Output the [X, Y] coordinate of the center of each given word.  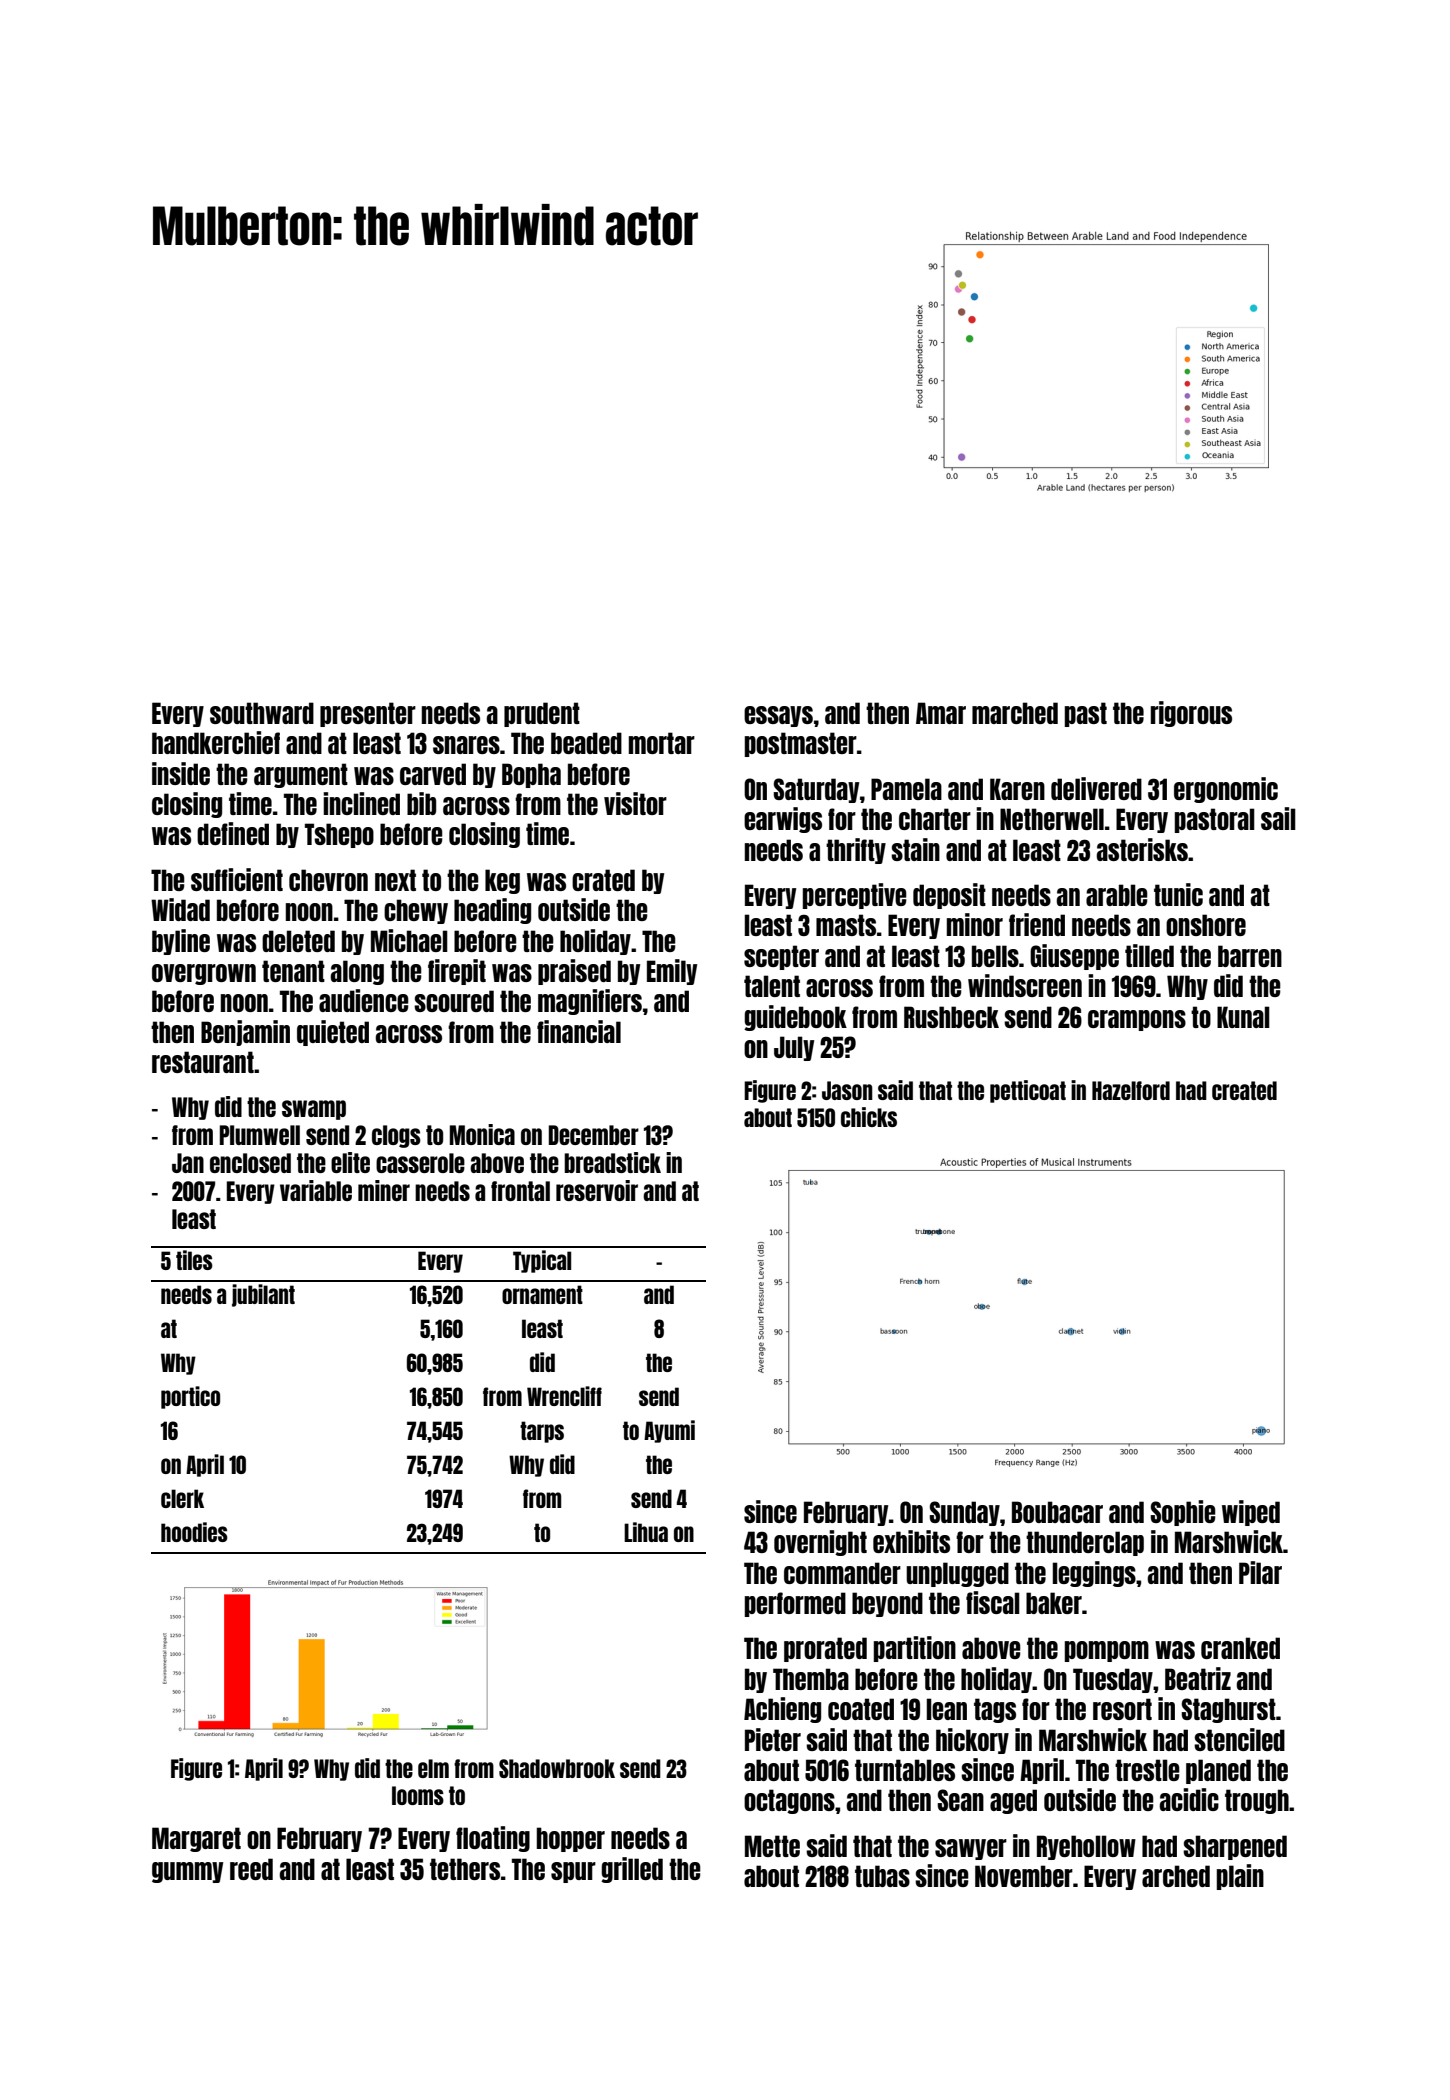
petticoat [1028, 1091]
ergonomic [1226, 790]
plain [1240, 1877]
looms [418, 1795]
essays [778, 716]
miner [384, 1190]
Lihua [646, 1532]
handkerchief [216, 742]
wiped [1251, 1513]
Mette [772, 1846]
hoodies [194, 1532]
